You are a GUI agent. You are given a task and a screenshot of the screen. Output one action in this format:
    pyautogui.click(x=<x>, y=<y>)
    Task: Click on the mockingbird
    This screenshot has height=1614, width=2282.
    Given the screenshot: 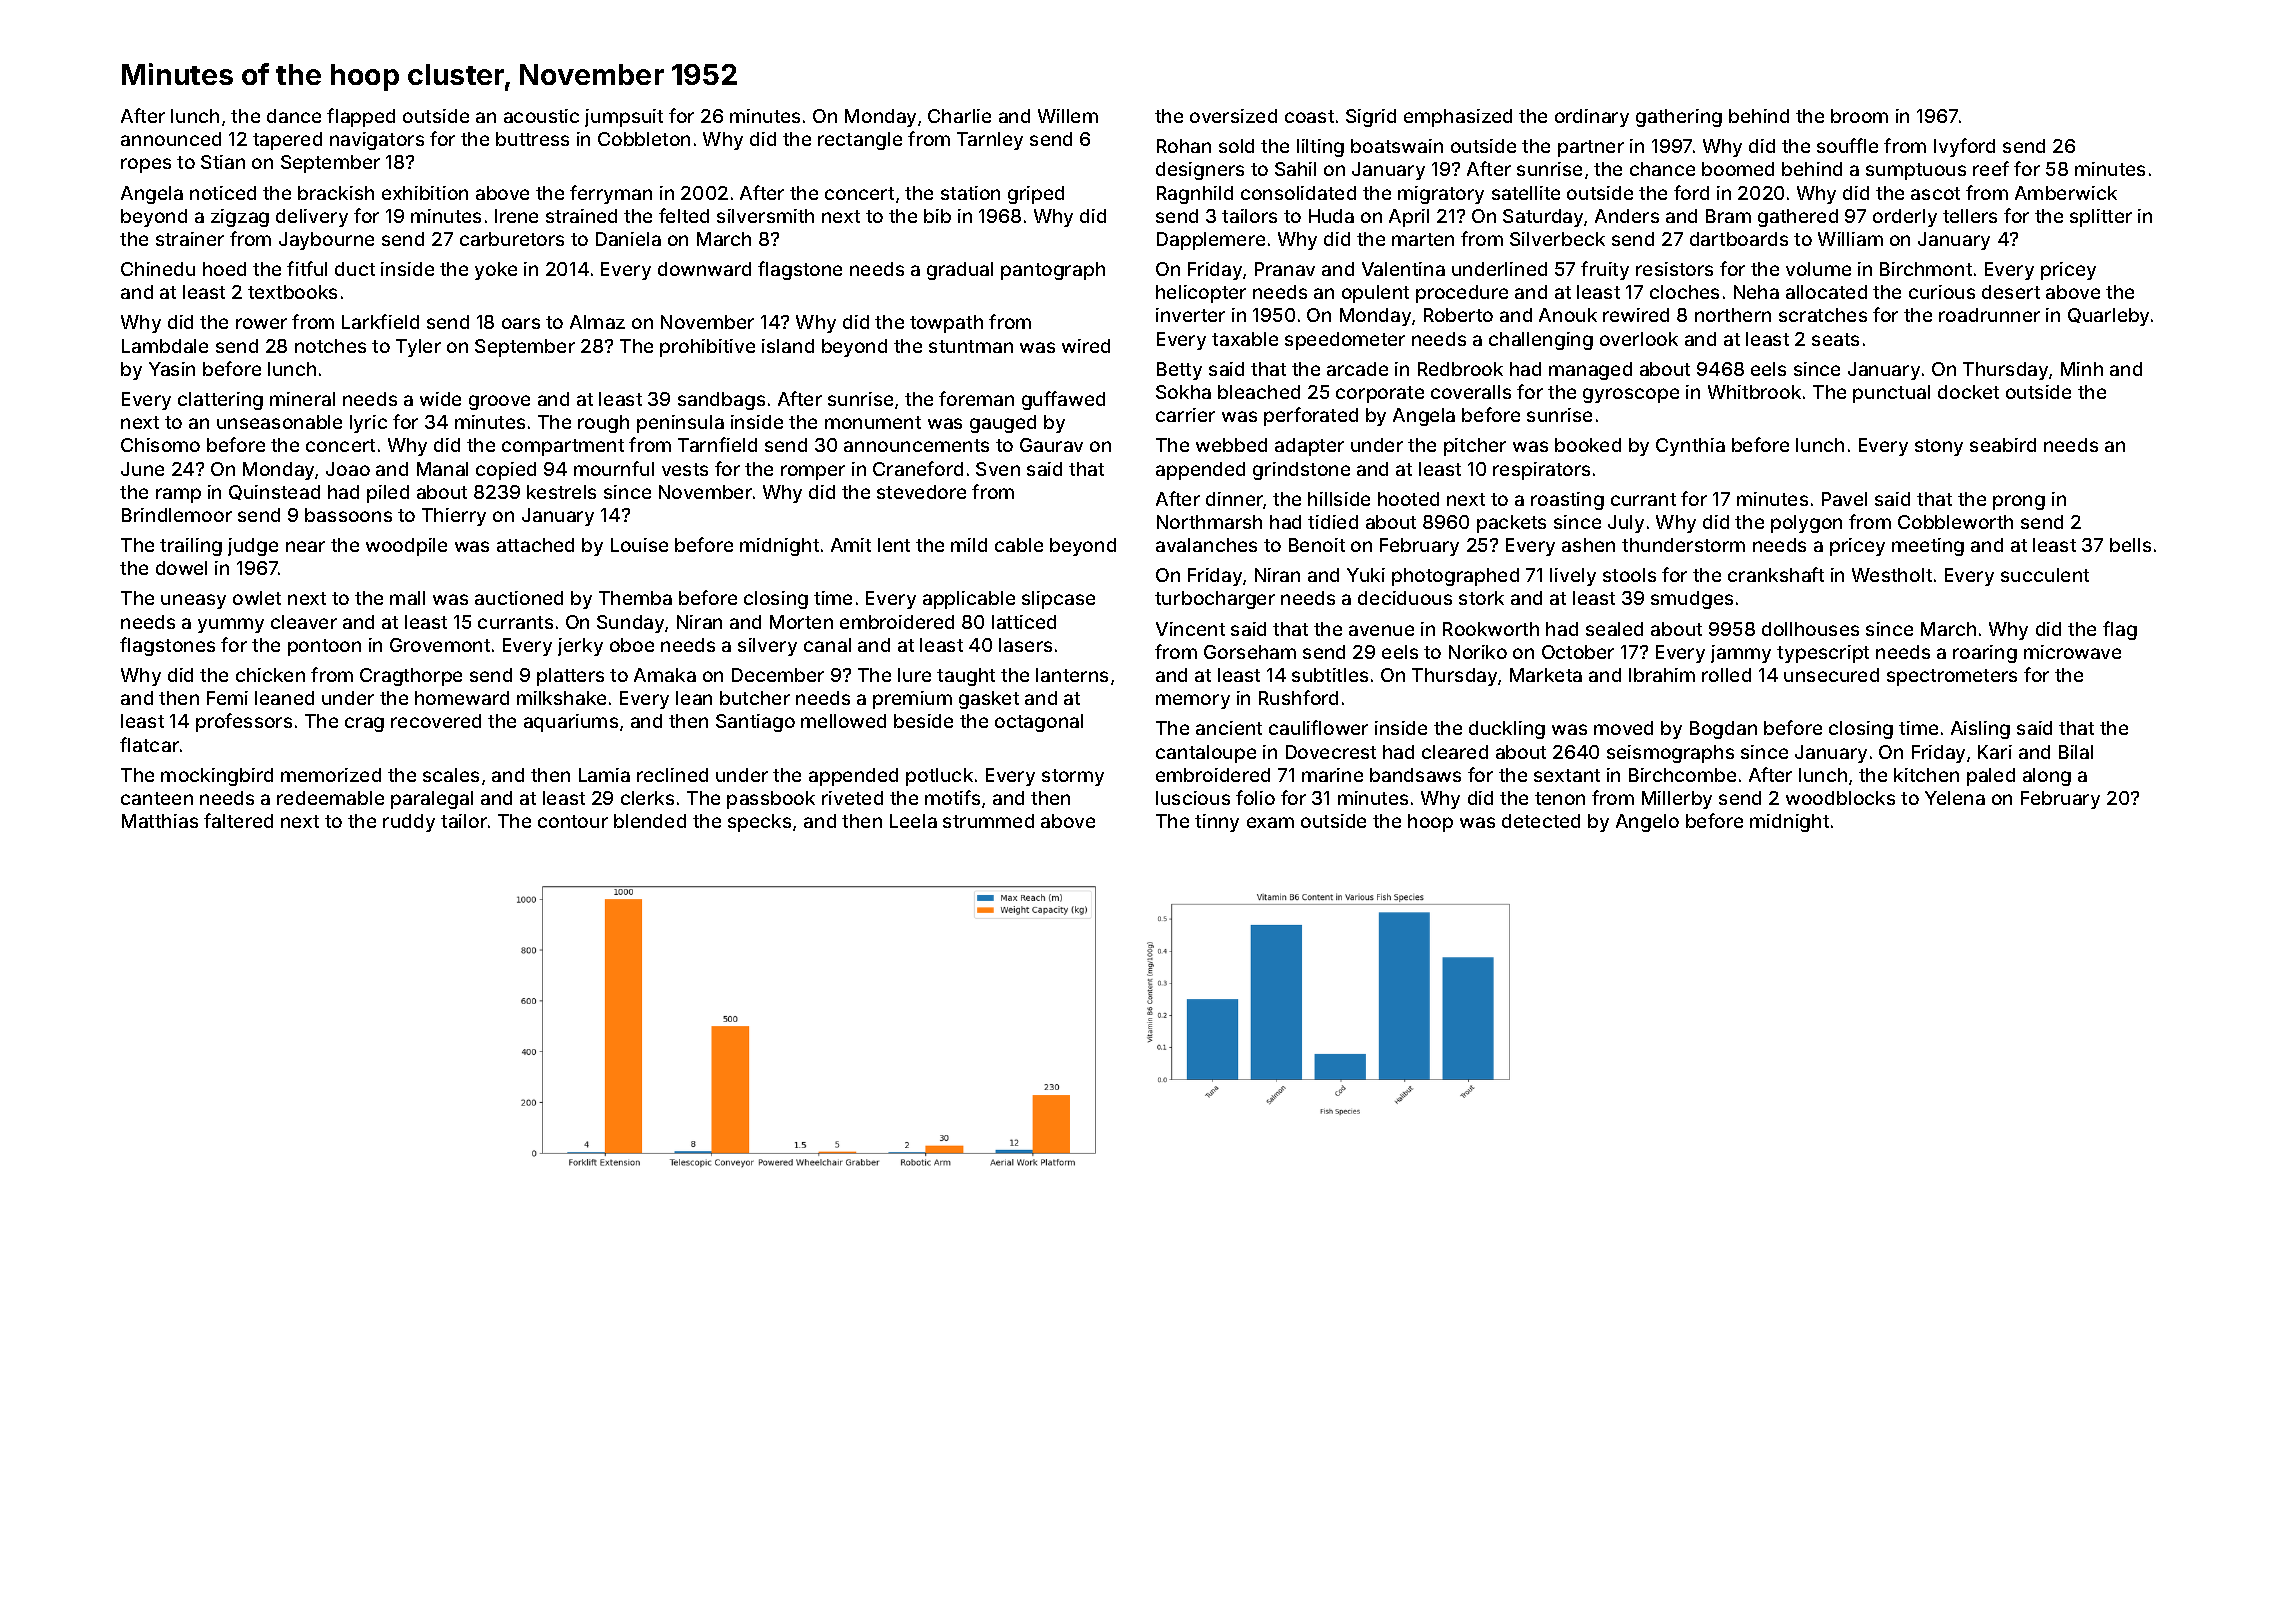 What is the action you would take?
    pyautogui.click(x=217, y=777)
